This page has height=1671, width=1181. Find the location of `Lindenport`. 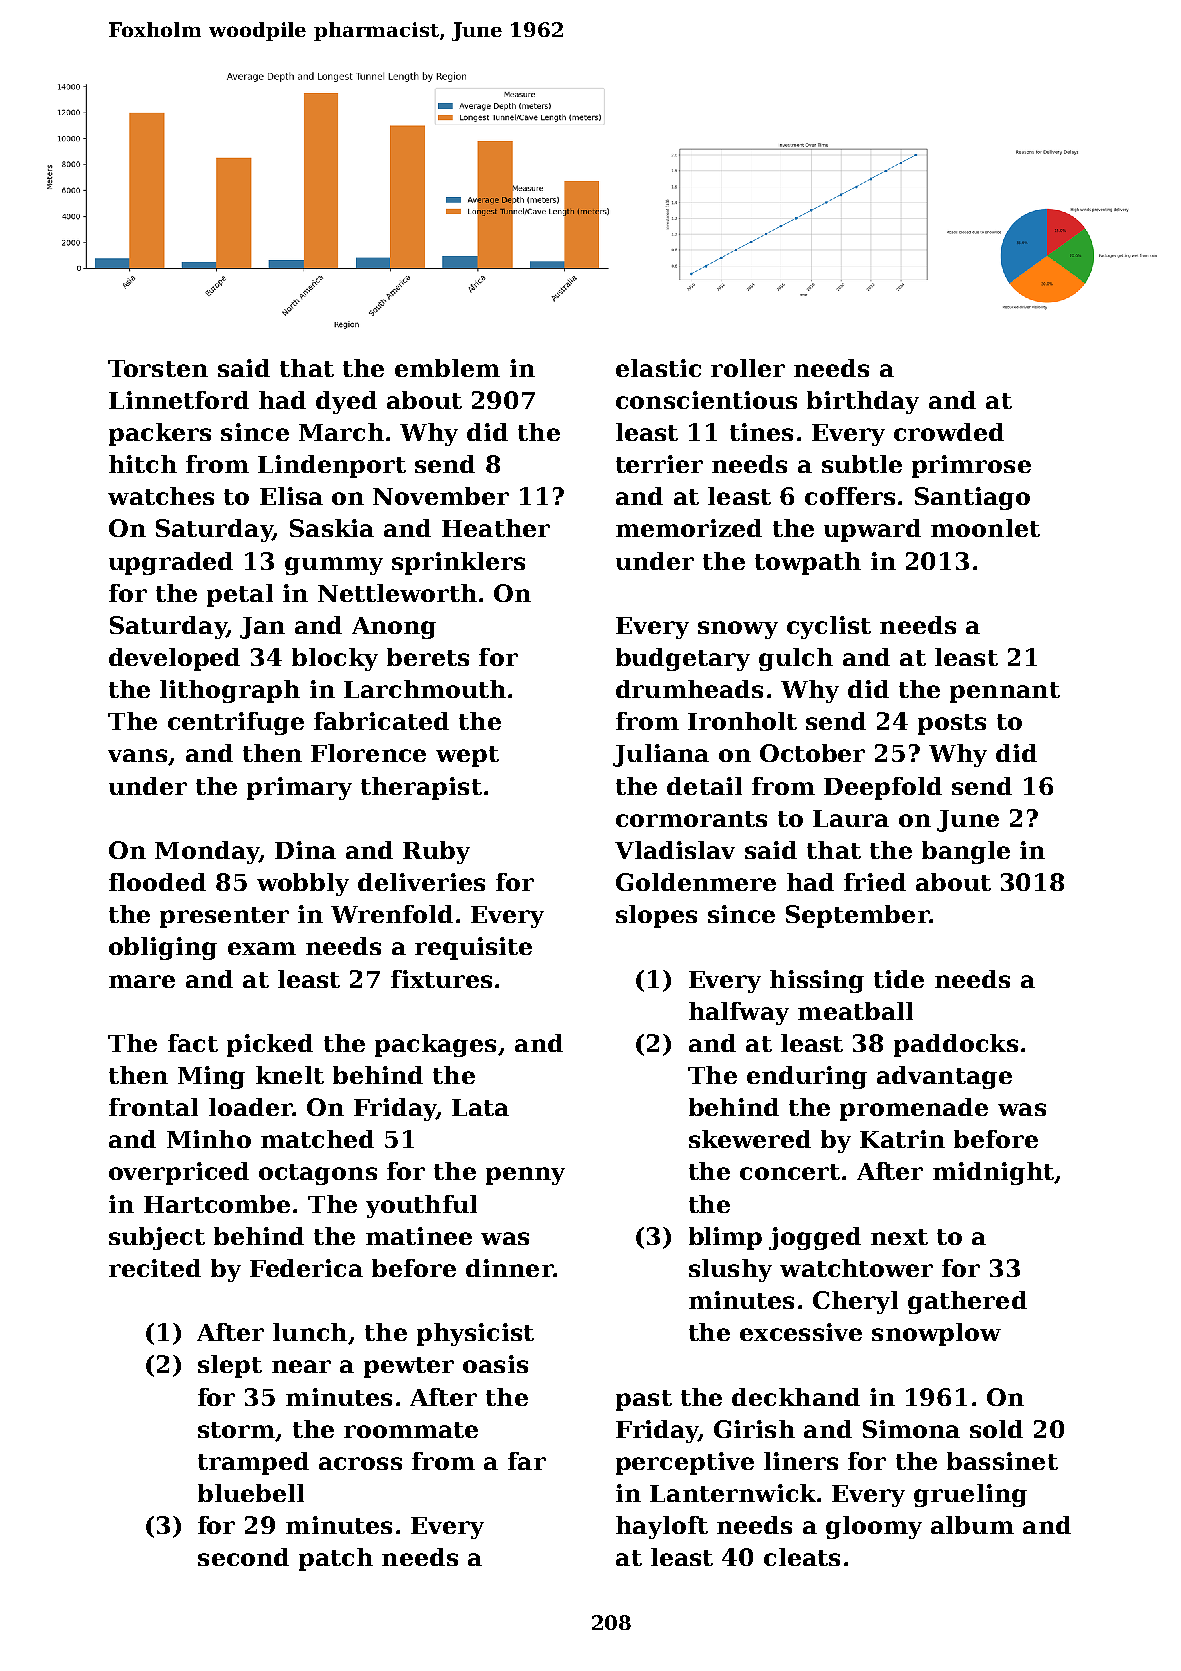

Lindenport is located at coordinates (332, 466).
